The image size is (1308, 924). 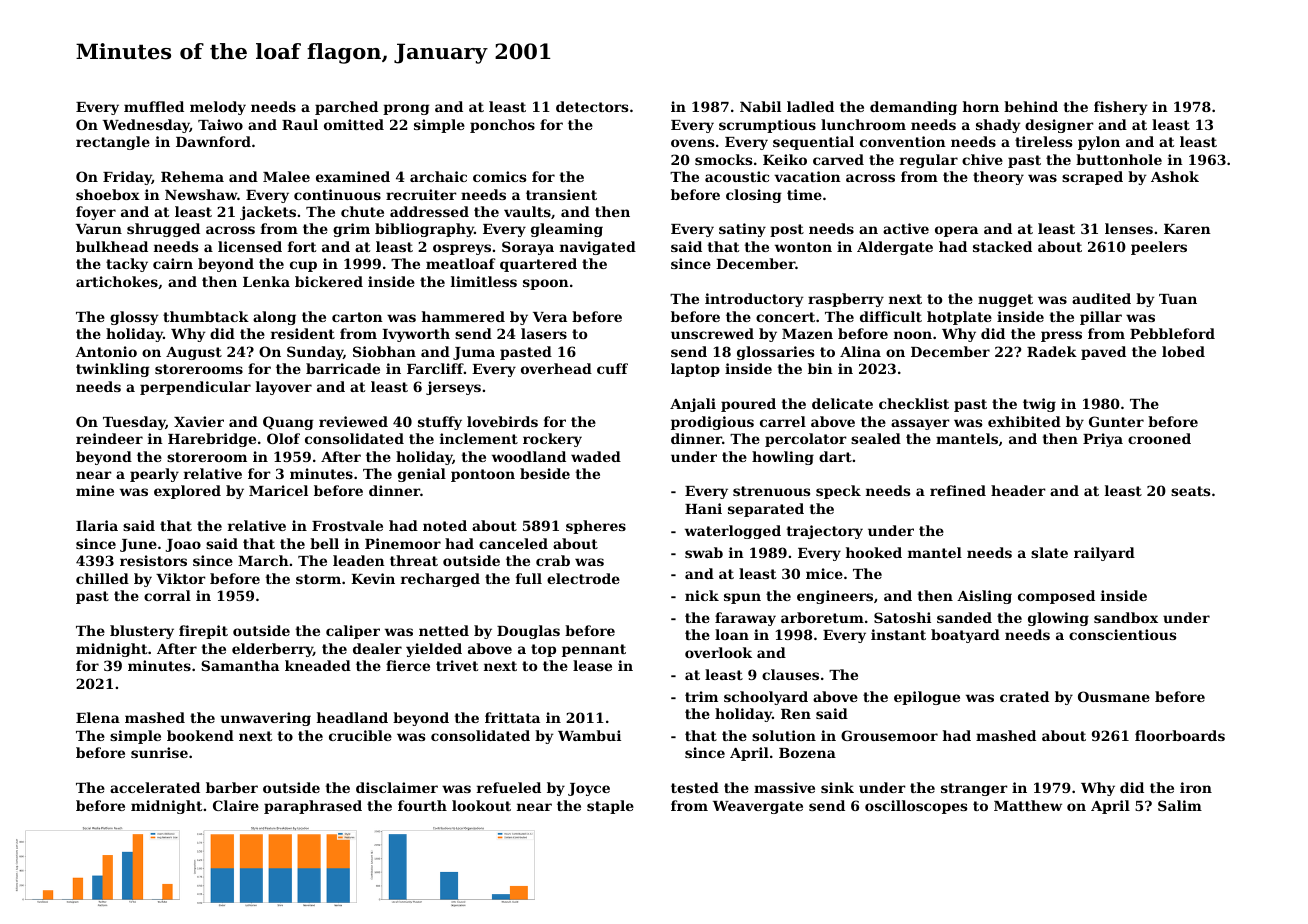 What do you see at coordinates (1099, 143) in the image?
I see `pylon` at bounding box center [1099, 143].
